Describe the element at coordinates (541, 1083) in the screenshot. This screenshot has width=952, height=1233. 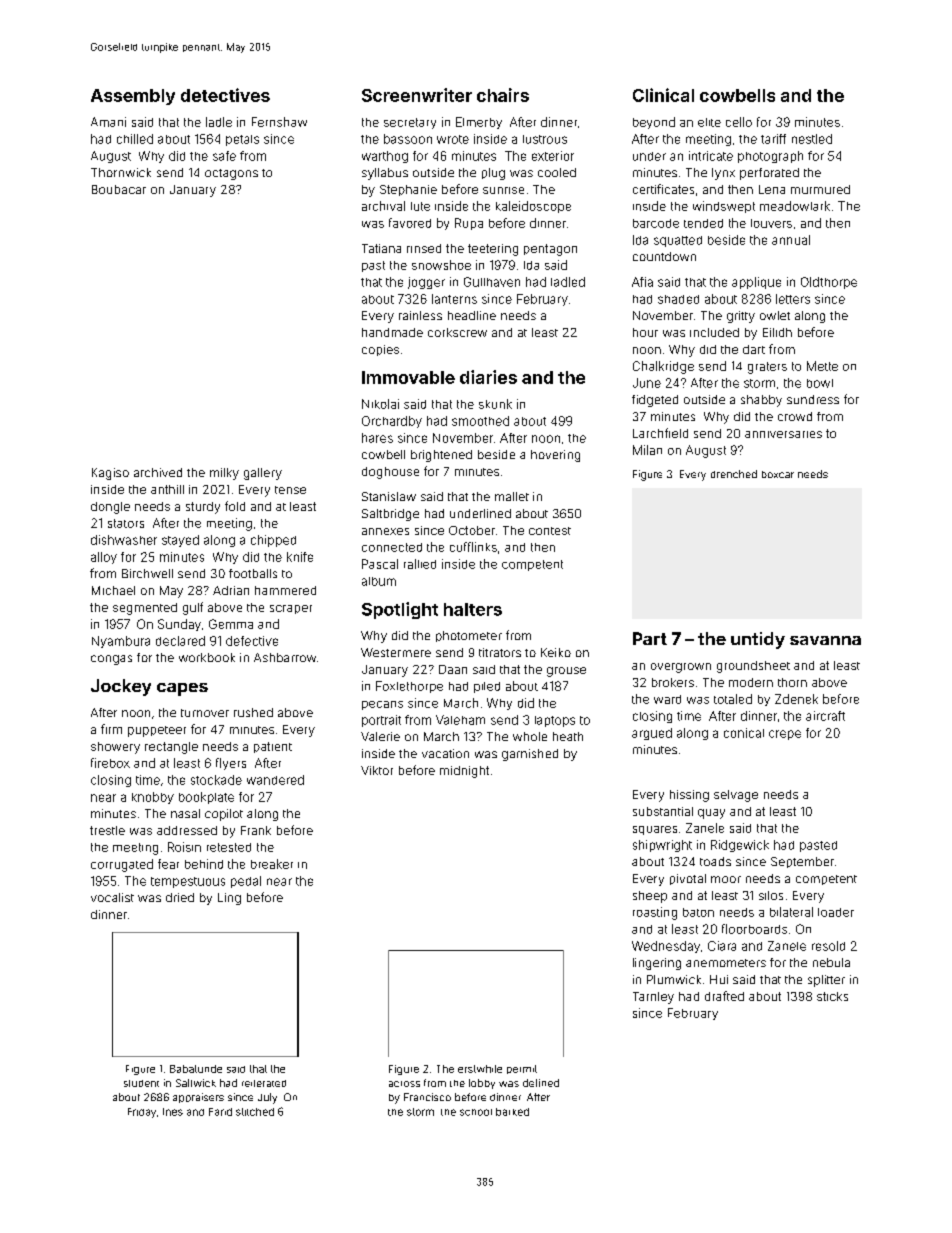
I see `defined` at that location.
